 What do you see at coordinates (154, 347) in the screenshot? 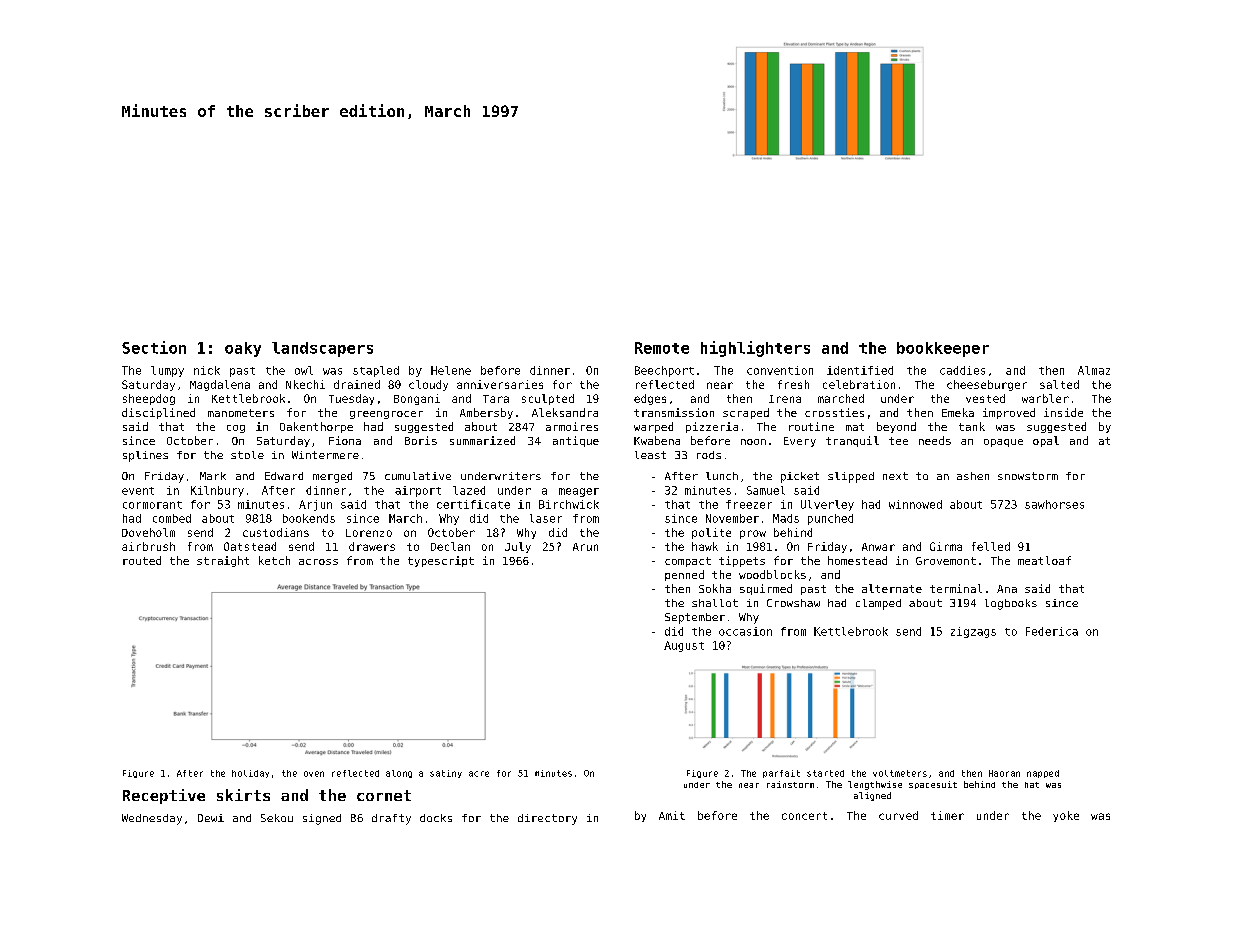
I see `Section` at bounding box center [154, 347].
